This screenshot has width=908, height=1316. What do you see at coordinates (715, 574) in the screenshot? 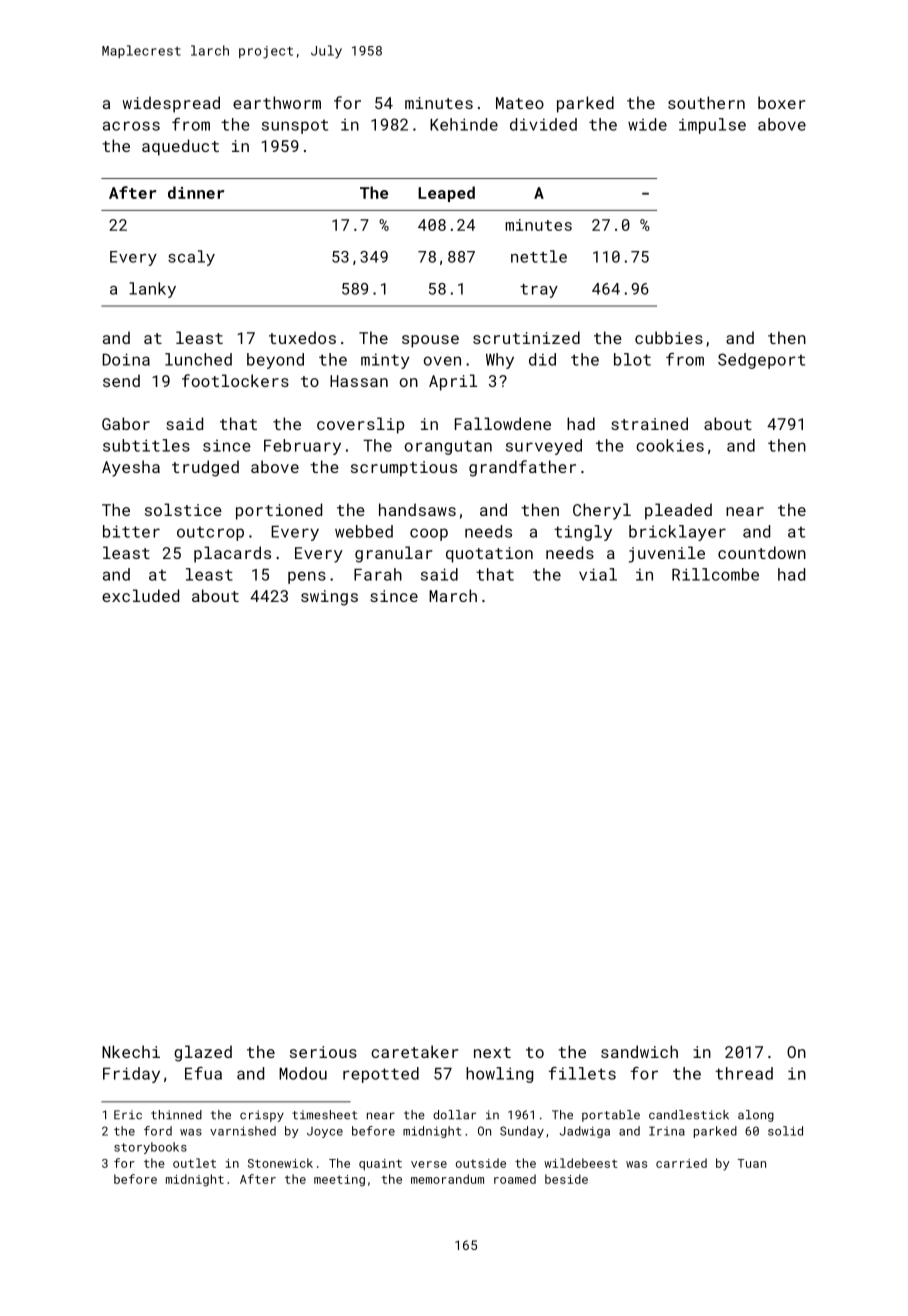
I see `Rillcombe` at bounding box center [715, 574].
